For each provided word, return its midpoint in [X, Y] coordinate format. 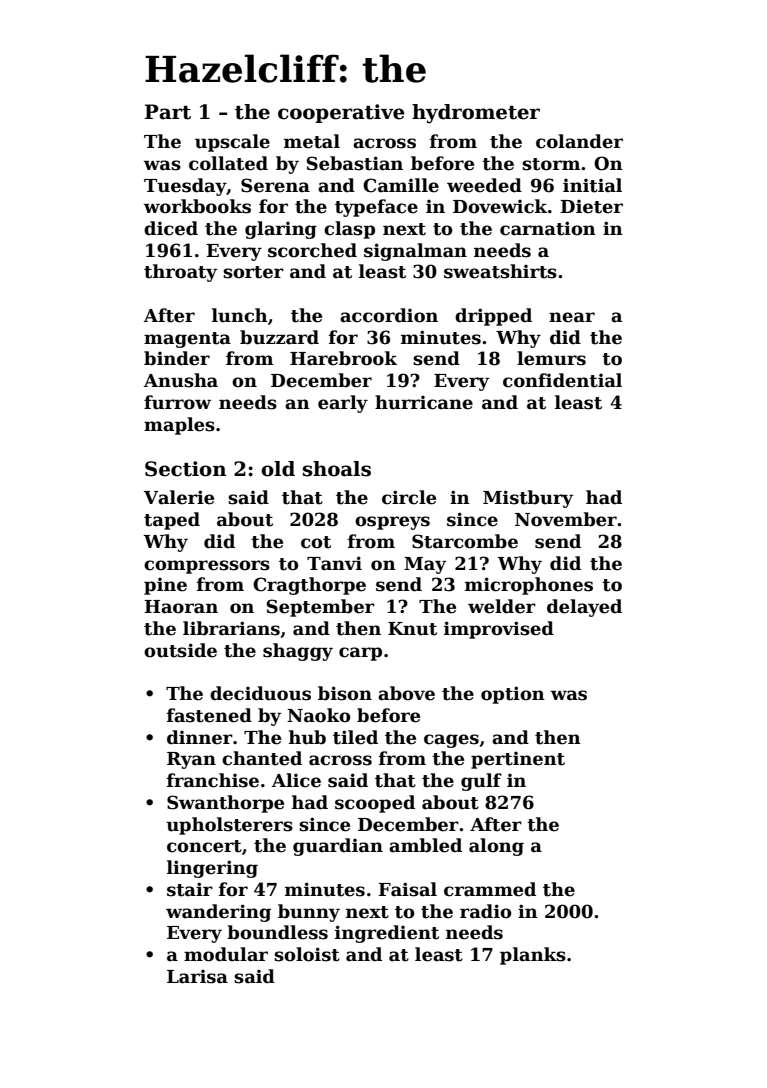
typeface [376, 208]
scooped [375, 804]
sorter [253, 272]
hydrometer [476, 114]
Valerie [179, 497]
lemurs [551, 358]
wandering [218, 913]
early [343, 404]
